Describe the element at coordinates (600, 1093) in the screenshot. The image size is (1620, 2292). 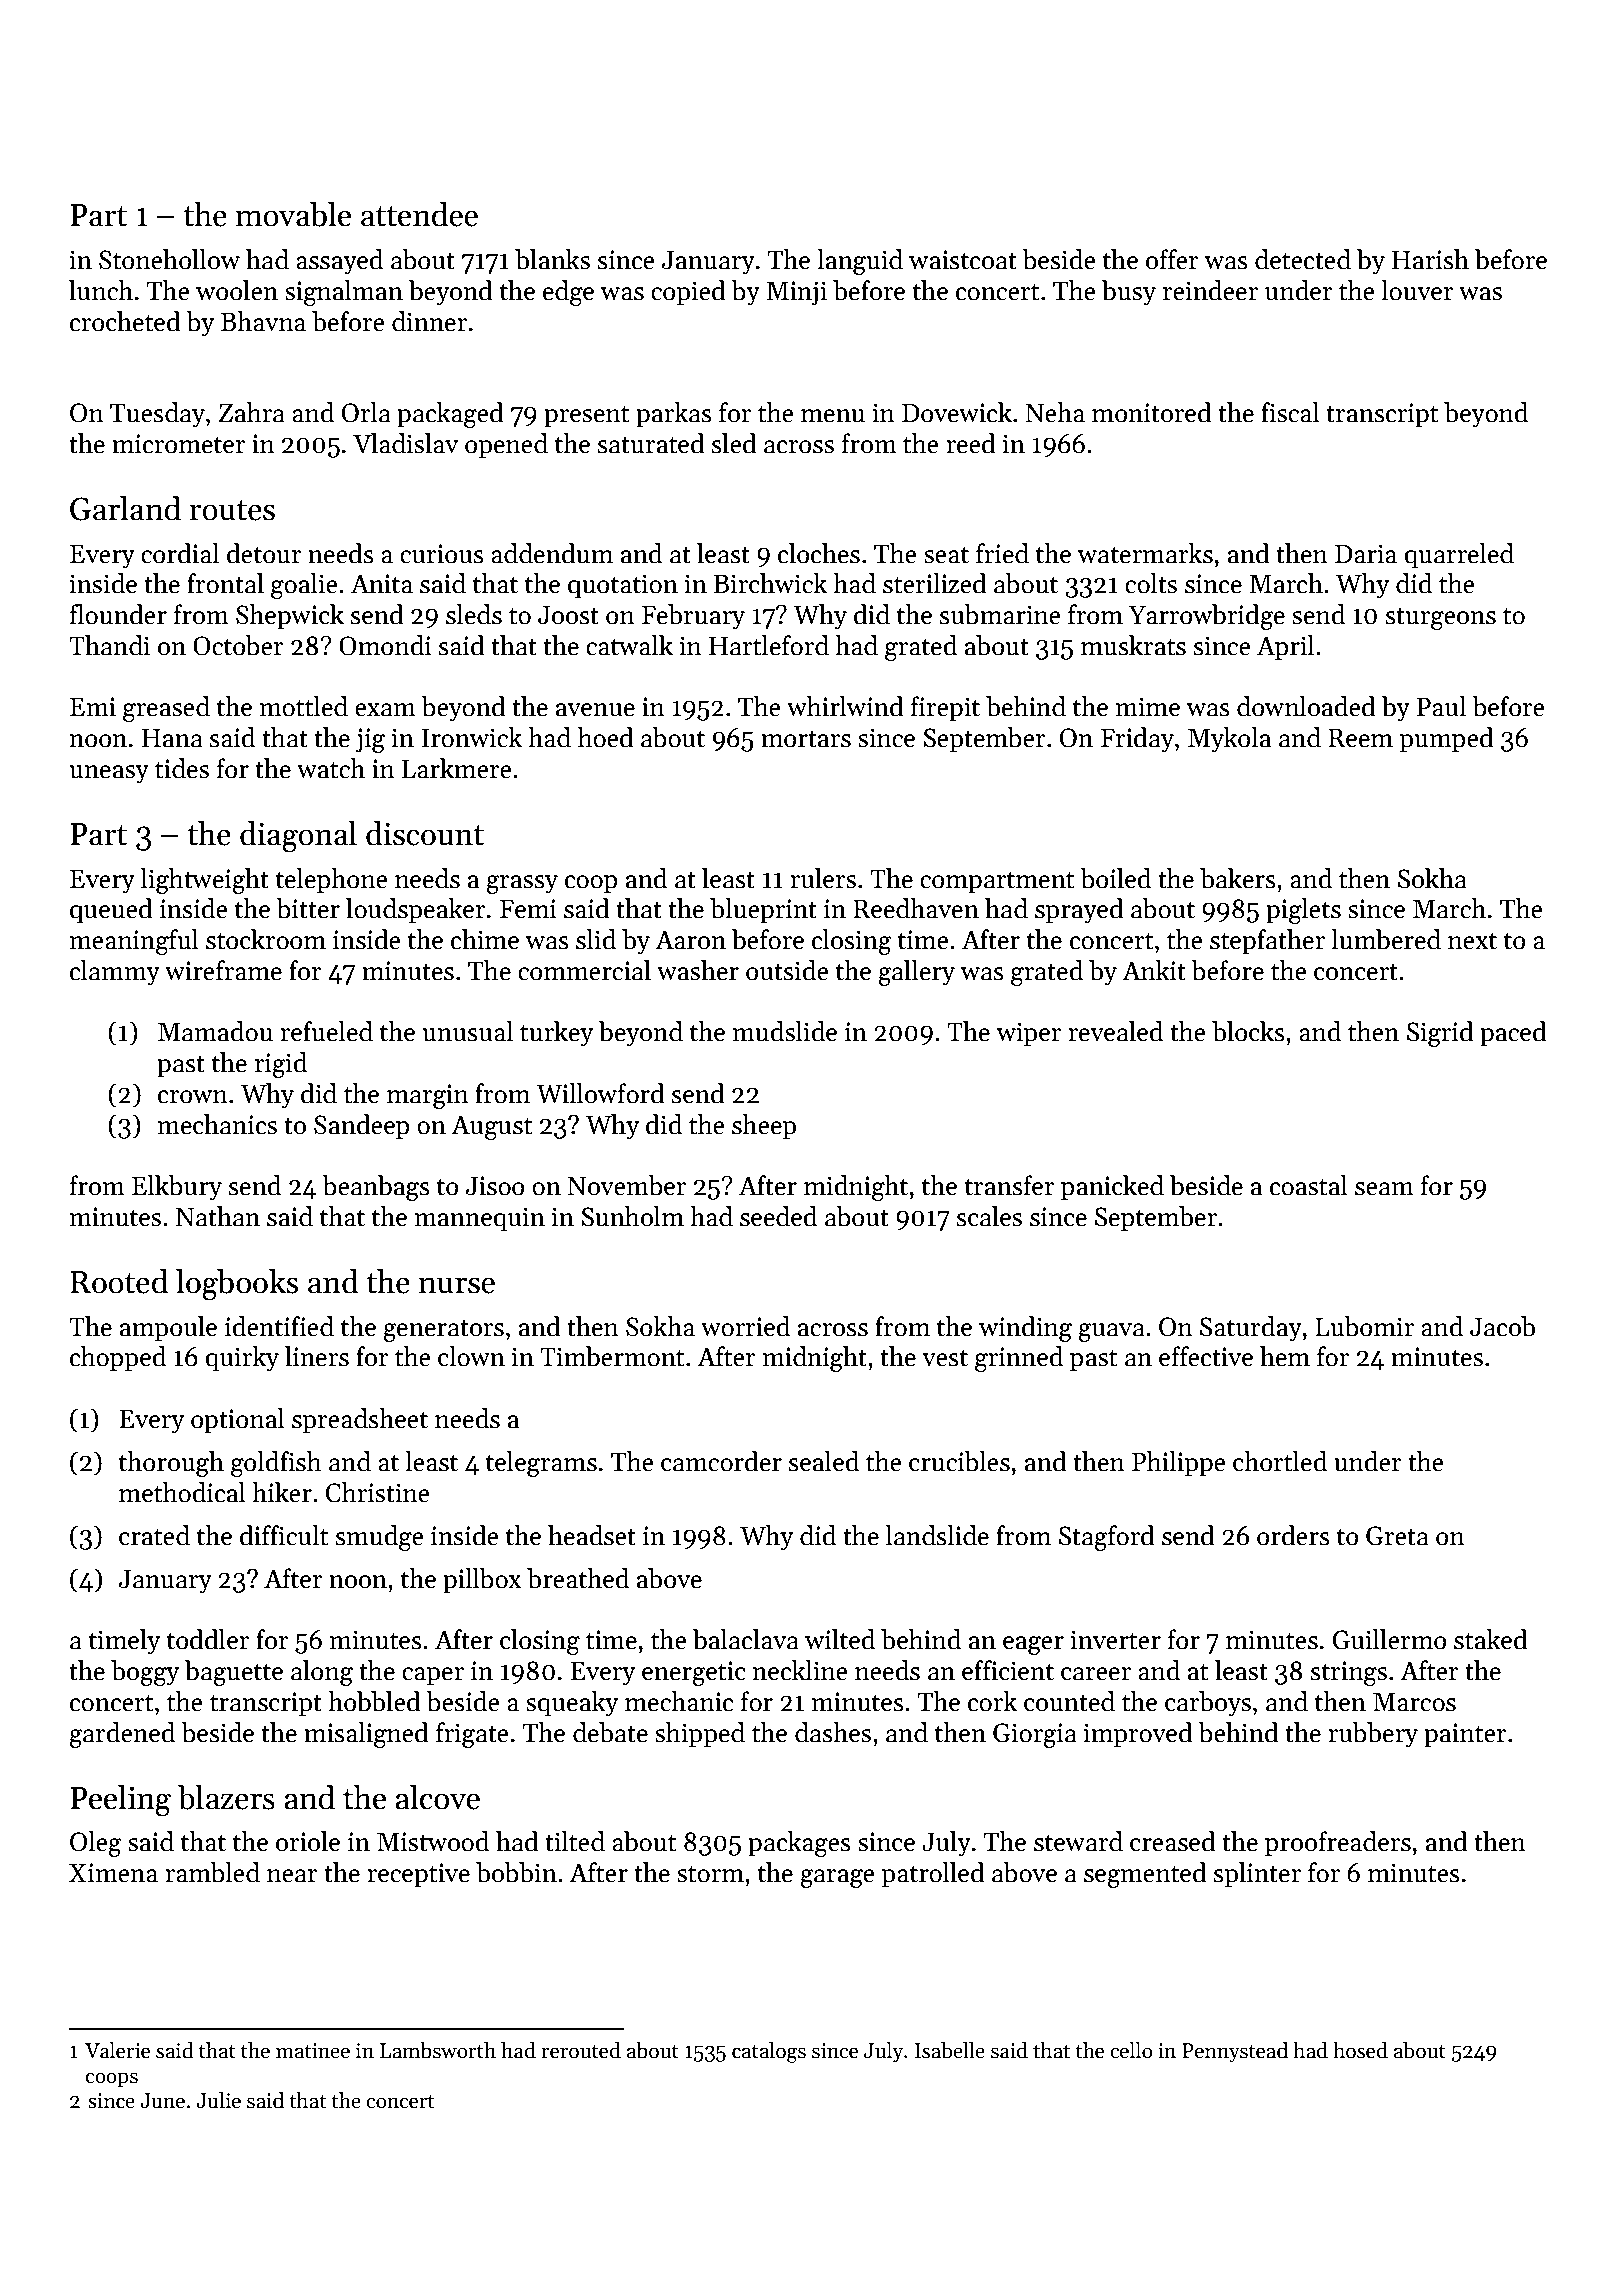
I see `Willowford` at that location.
